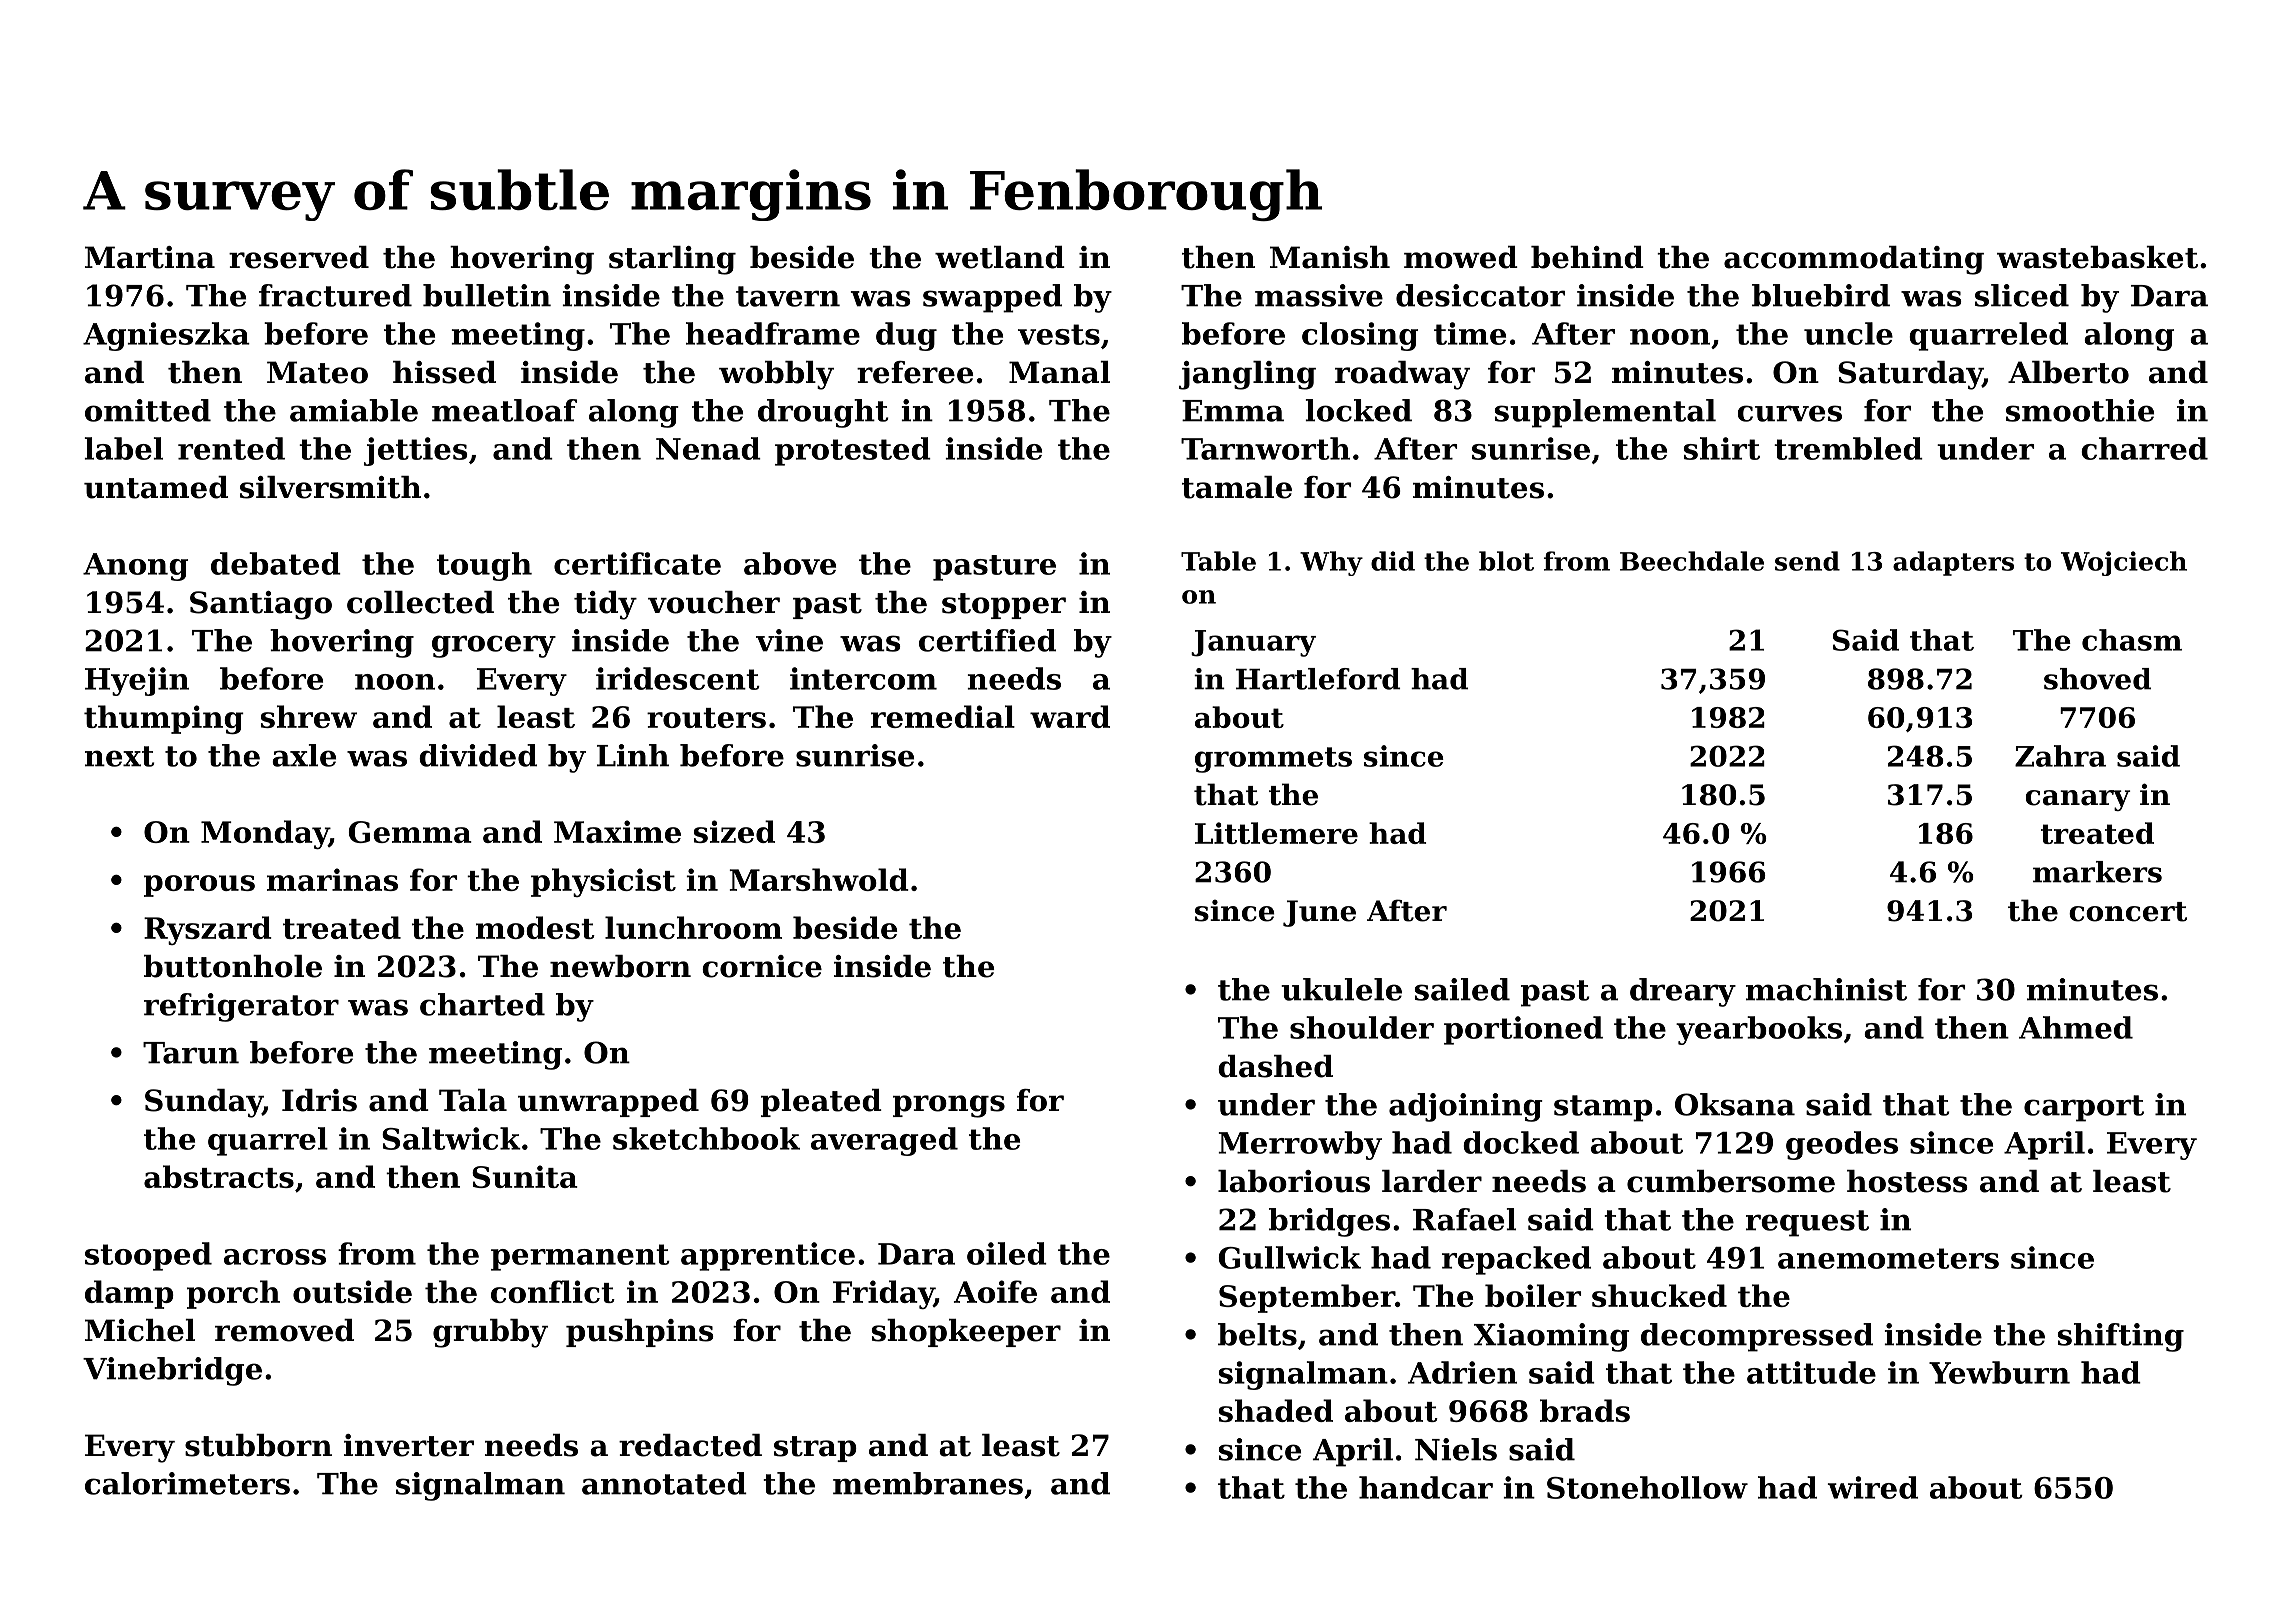 This screenshot has width=2292, height=1620. What do you see at coordinates (1330, 257) in the screenshot?
I see `Manish` at bounding box center [1330, 257].
